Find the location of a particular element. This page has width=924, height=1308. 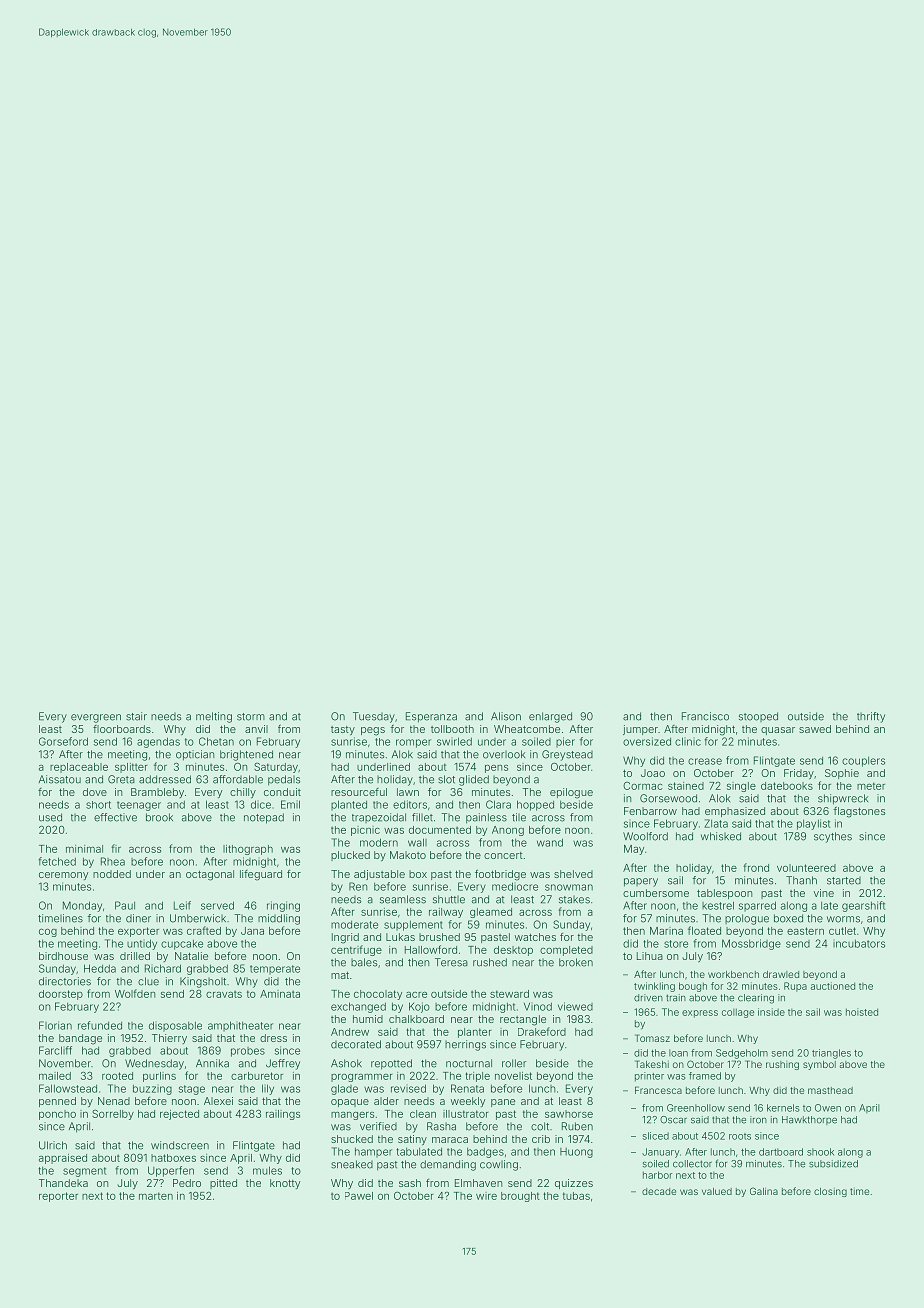

used is located at coordinates (50, 817).
